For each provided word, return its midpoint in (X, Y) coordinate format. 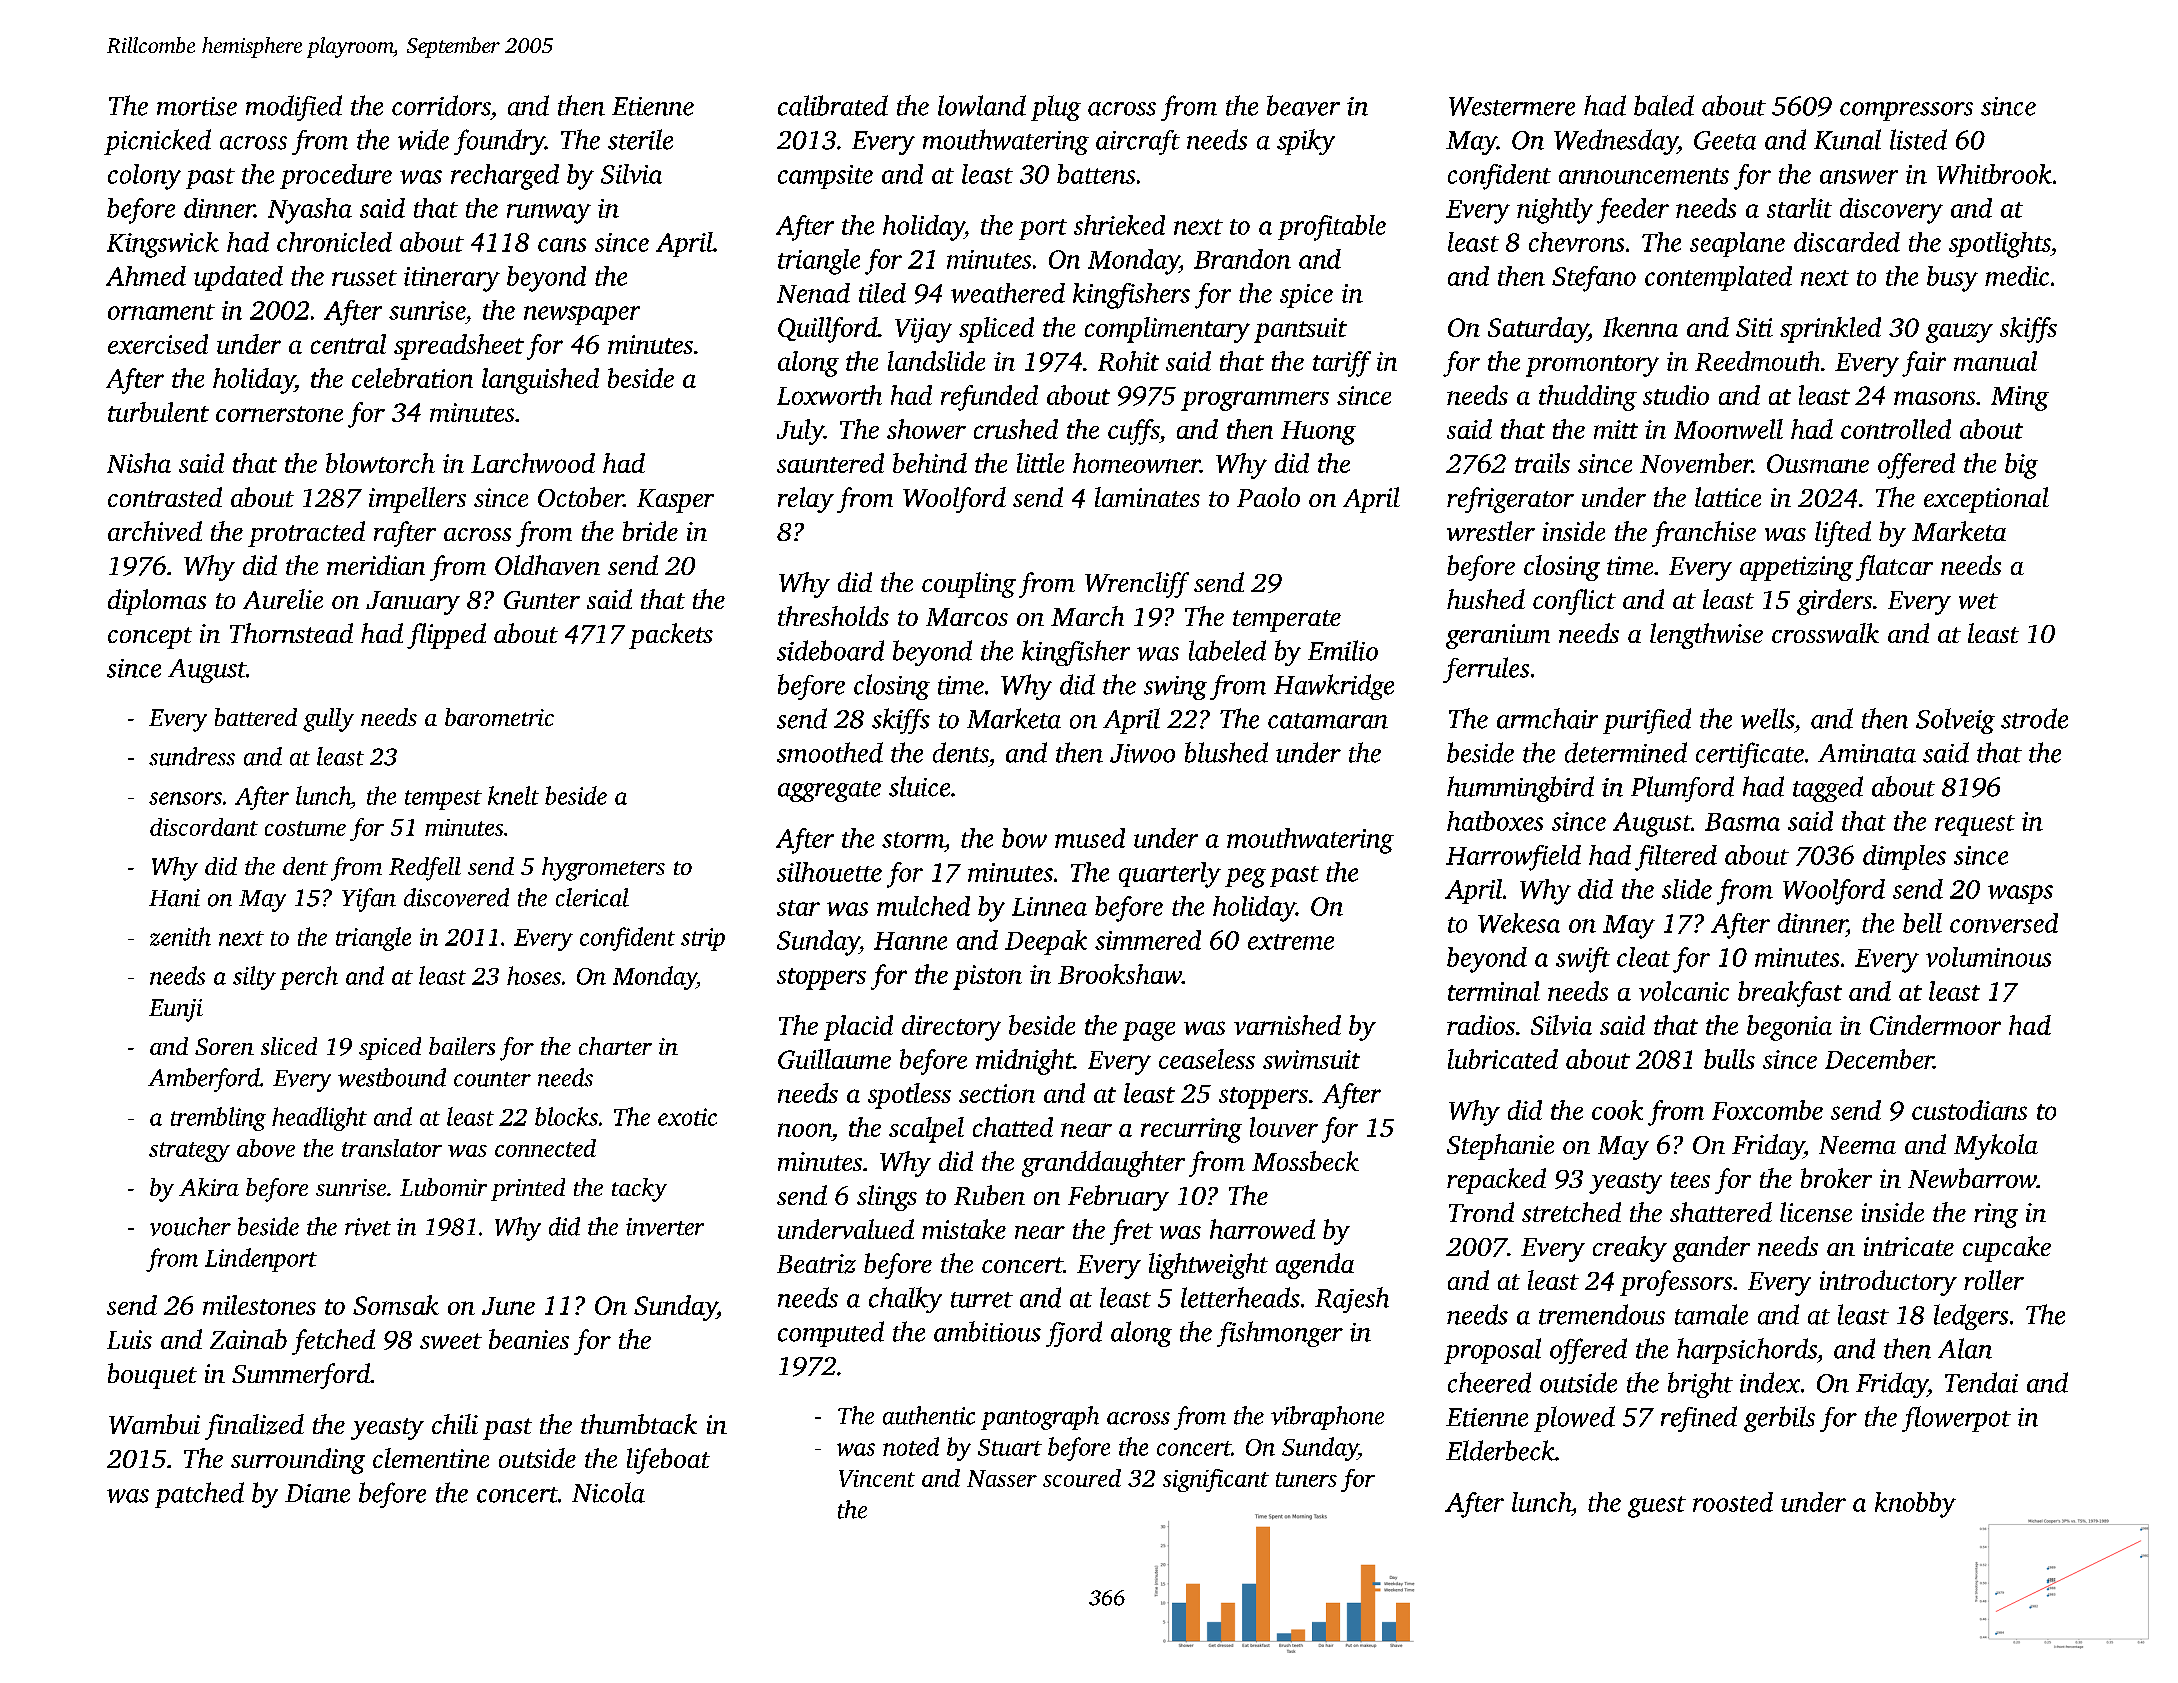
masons (1934, 398)
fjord (1074, 1334)
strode (2034, 718)
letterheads (1240, 1297)
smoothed (830, 752)
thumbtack (639, 1424)
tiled (882, 293)
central (348, 344)
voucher (190, 1226)
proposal (1492, 1351)
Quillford (828, 330)
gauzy (1959, 333)
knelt (513, 795)
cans (562, 245)
